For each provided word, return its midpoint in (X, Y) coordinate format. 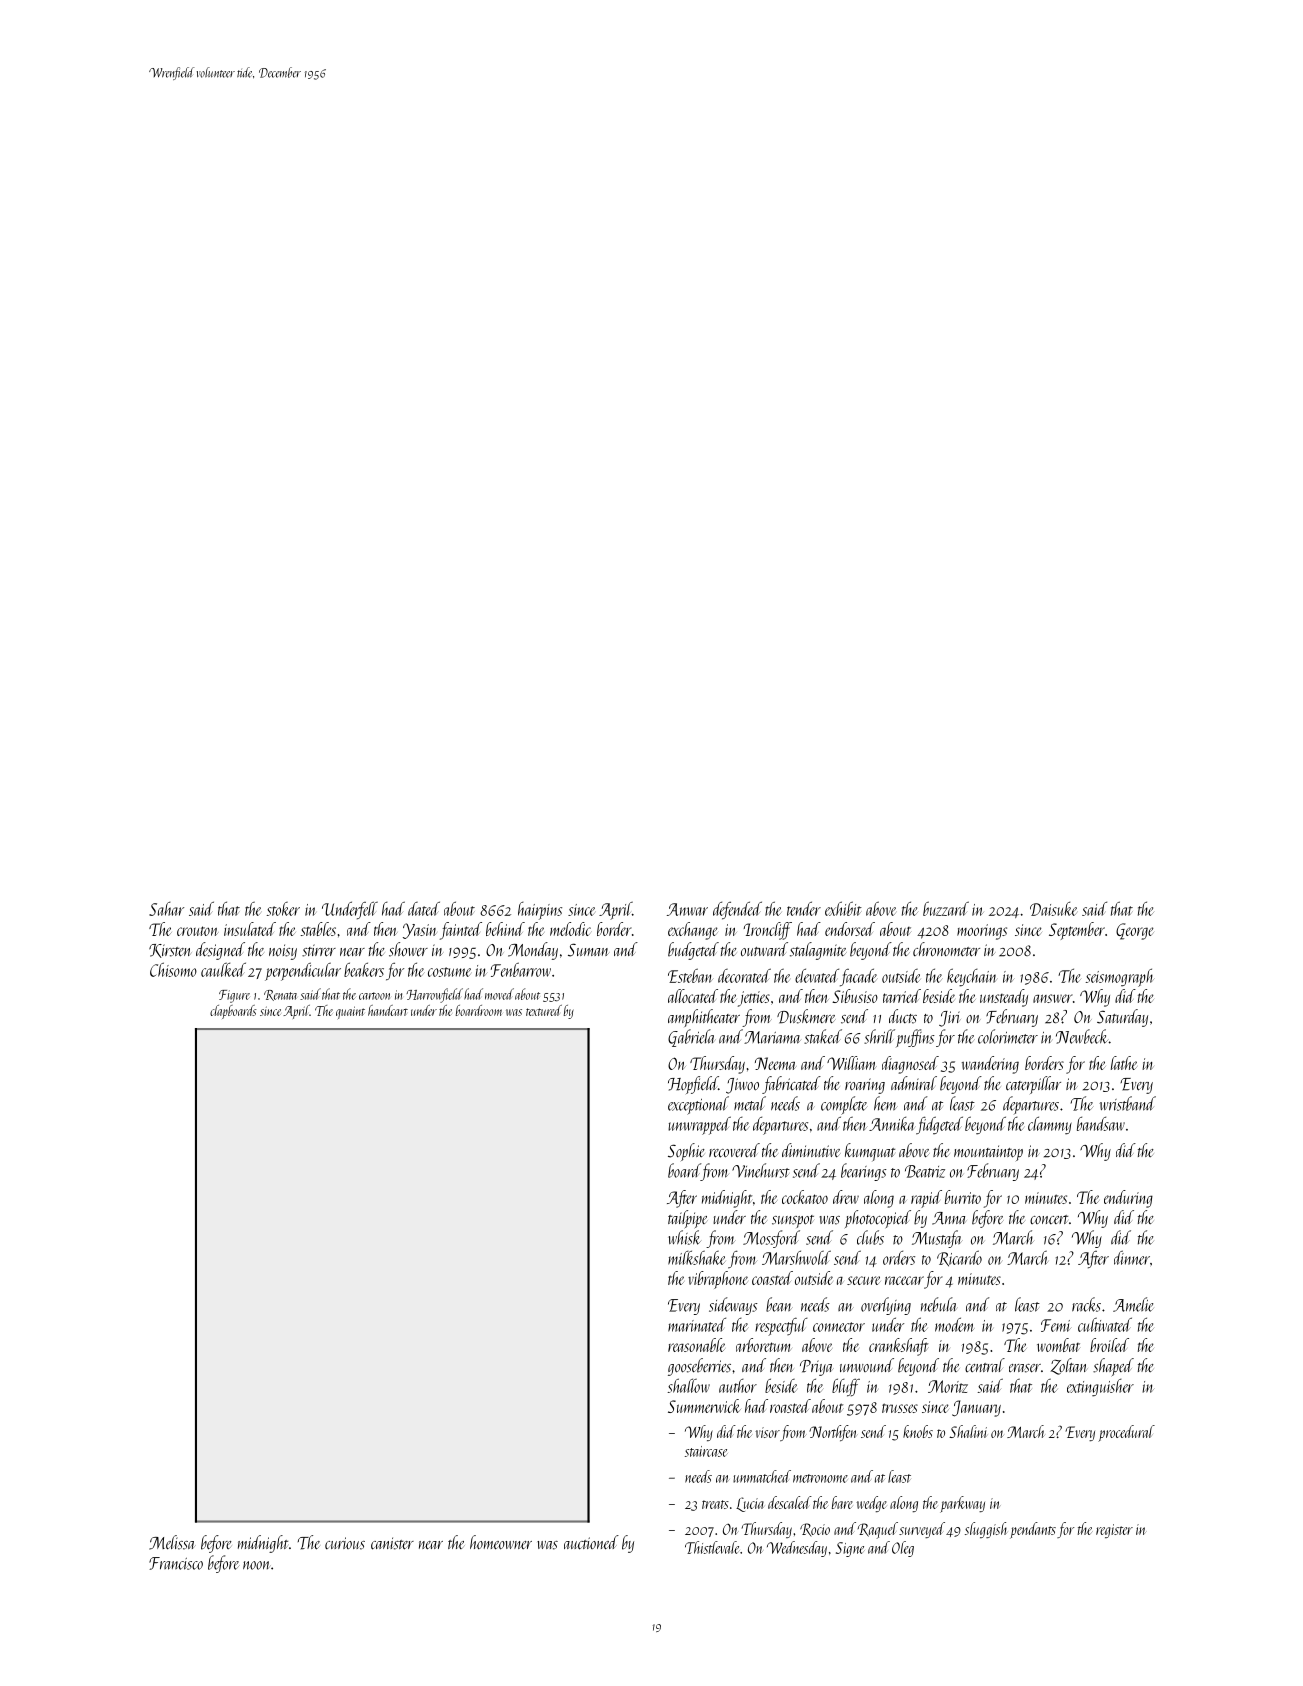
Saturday (1122, 1018)
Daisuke (1053, 909)
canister (392, 1543)
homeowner (501, 1542)
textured (544, 1010)
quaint (350, 1012)
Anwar (687, 909)
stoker (283, 909)
